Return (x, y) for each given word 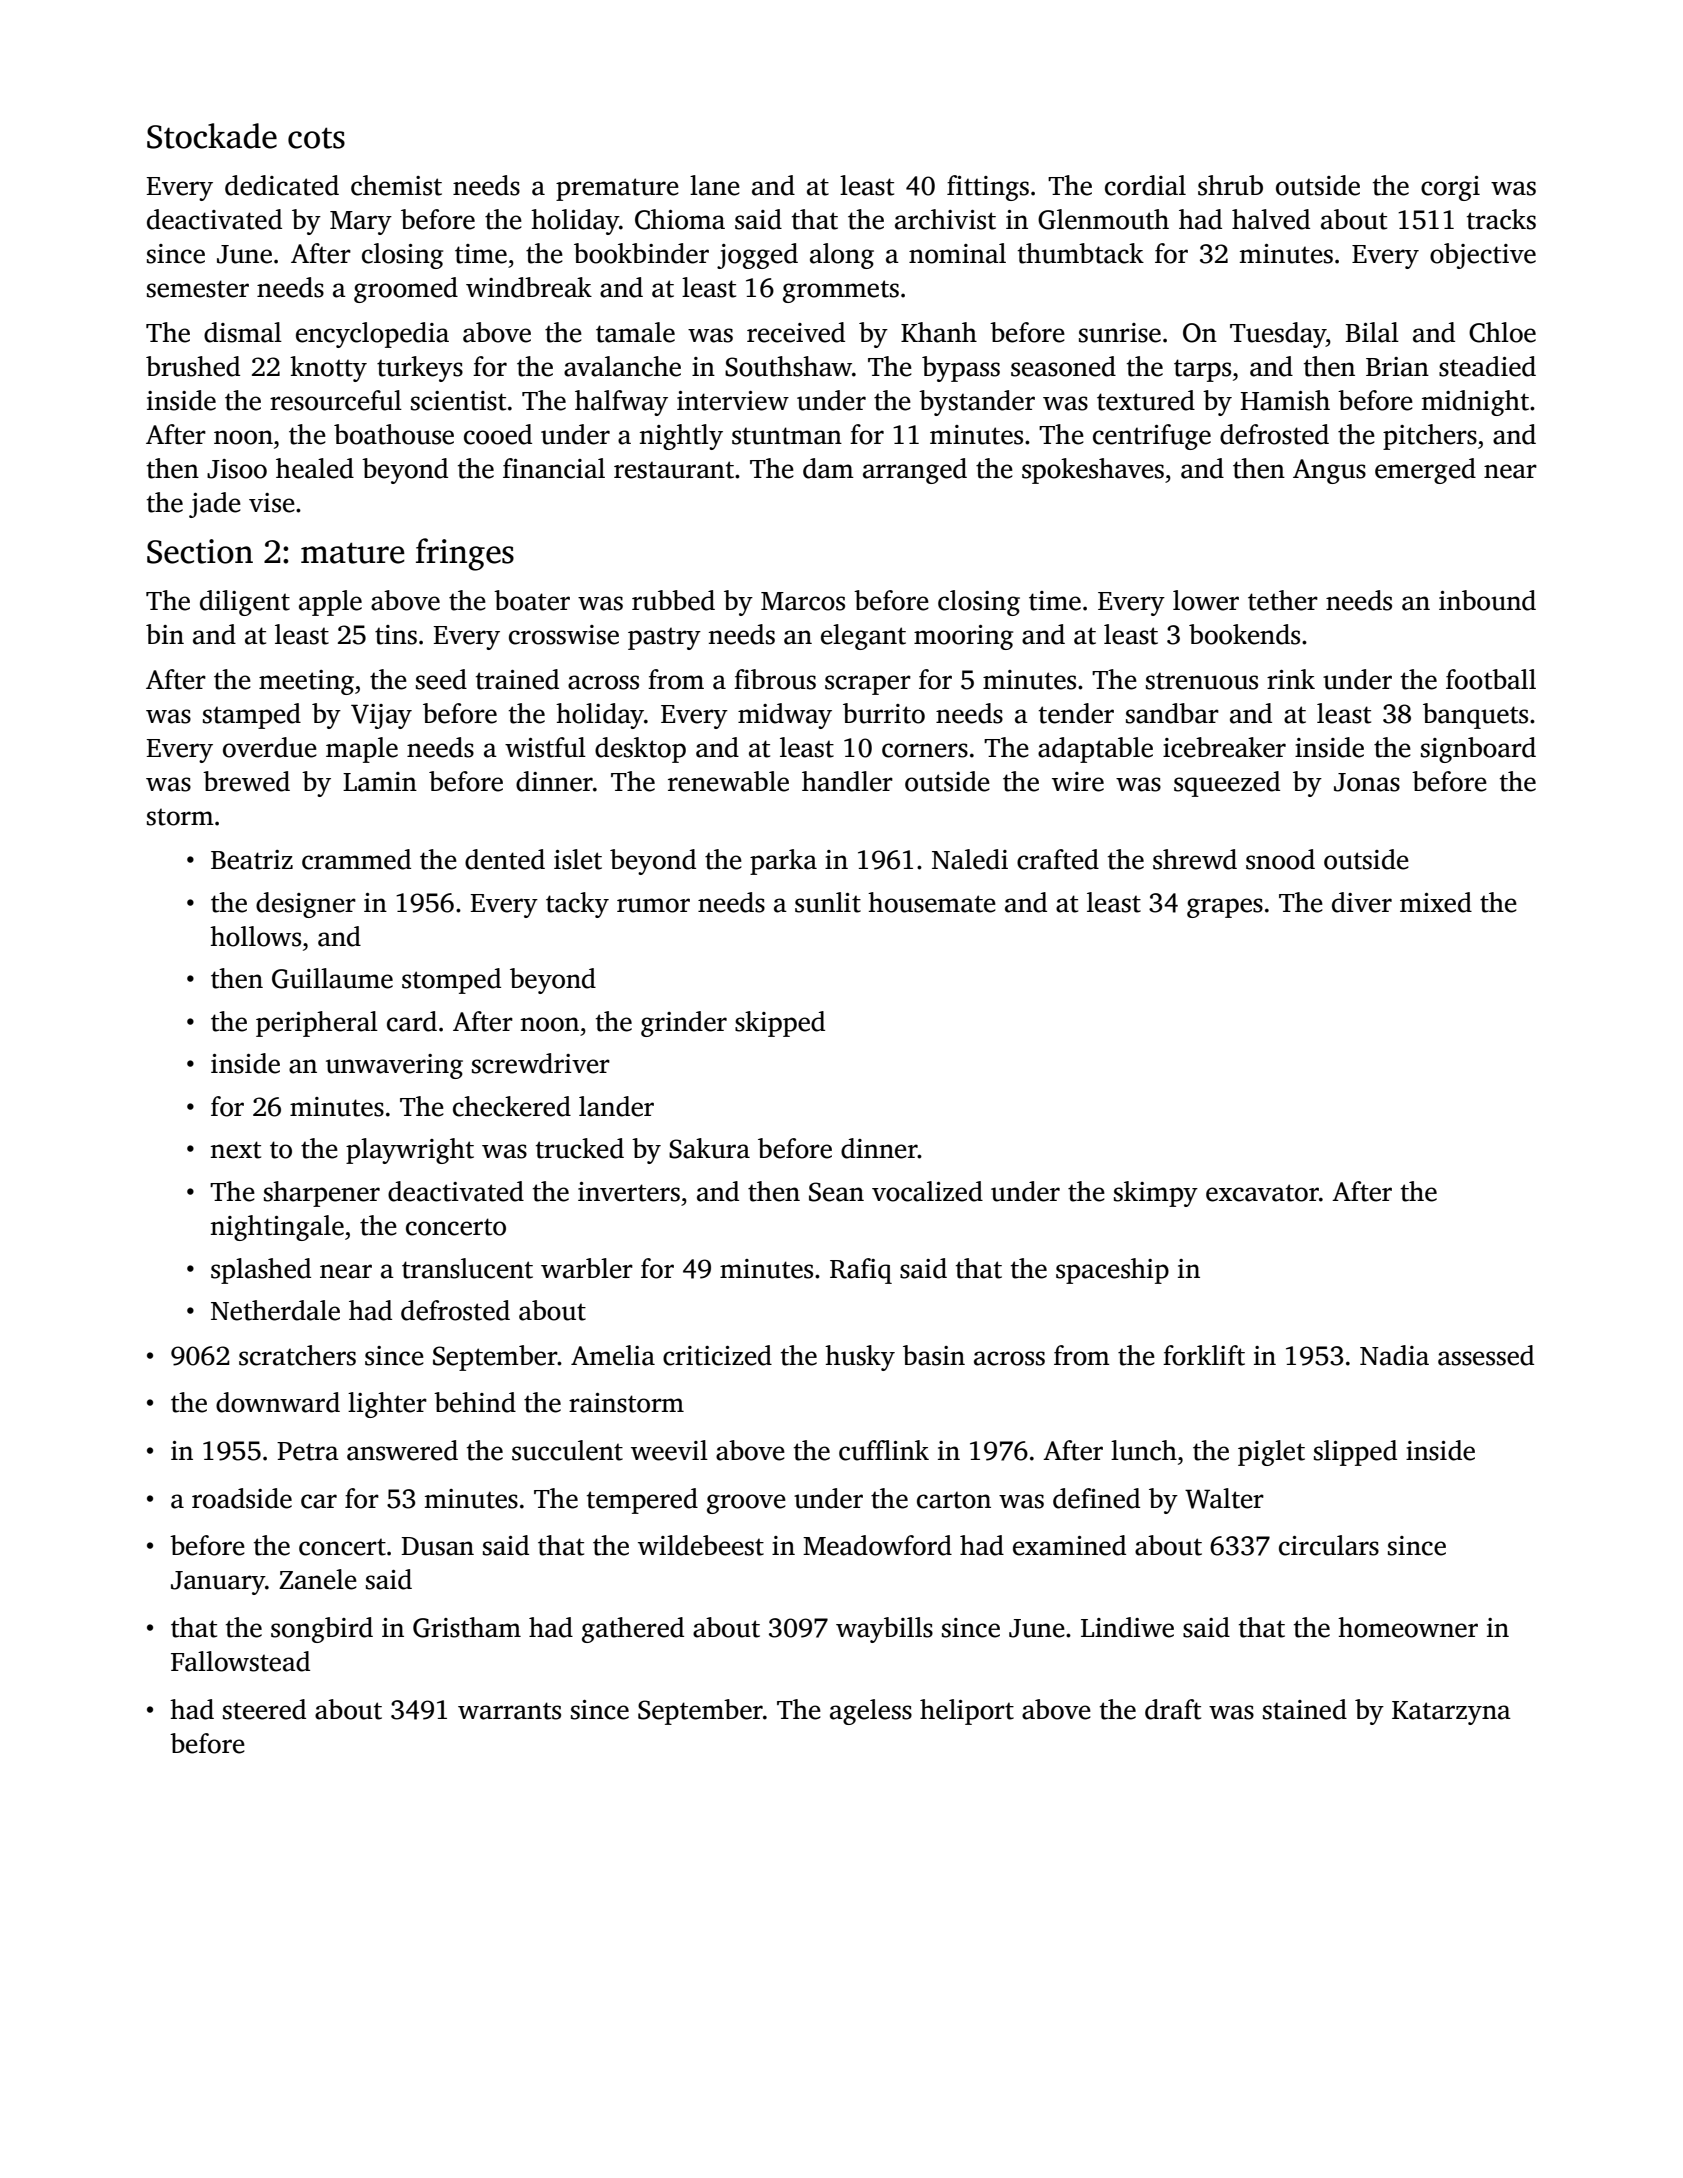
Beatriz (252, 860)
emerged (1425, 471)
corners (925, 750)
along (842, 256)
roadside (242, 1498)
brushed (193, 366)
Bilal (1372, 332)
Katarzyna (1451, 1713)
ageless (871, 1712)
